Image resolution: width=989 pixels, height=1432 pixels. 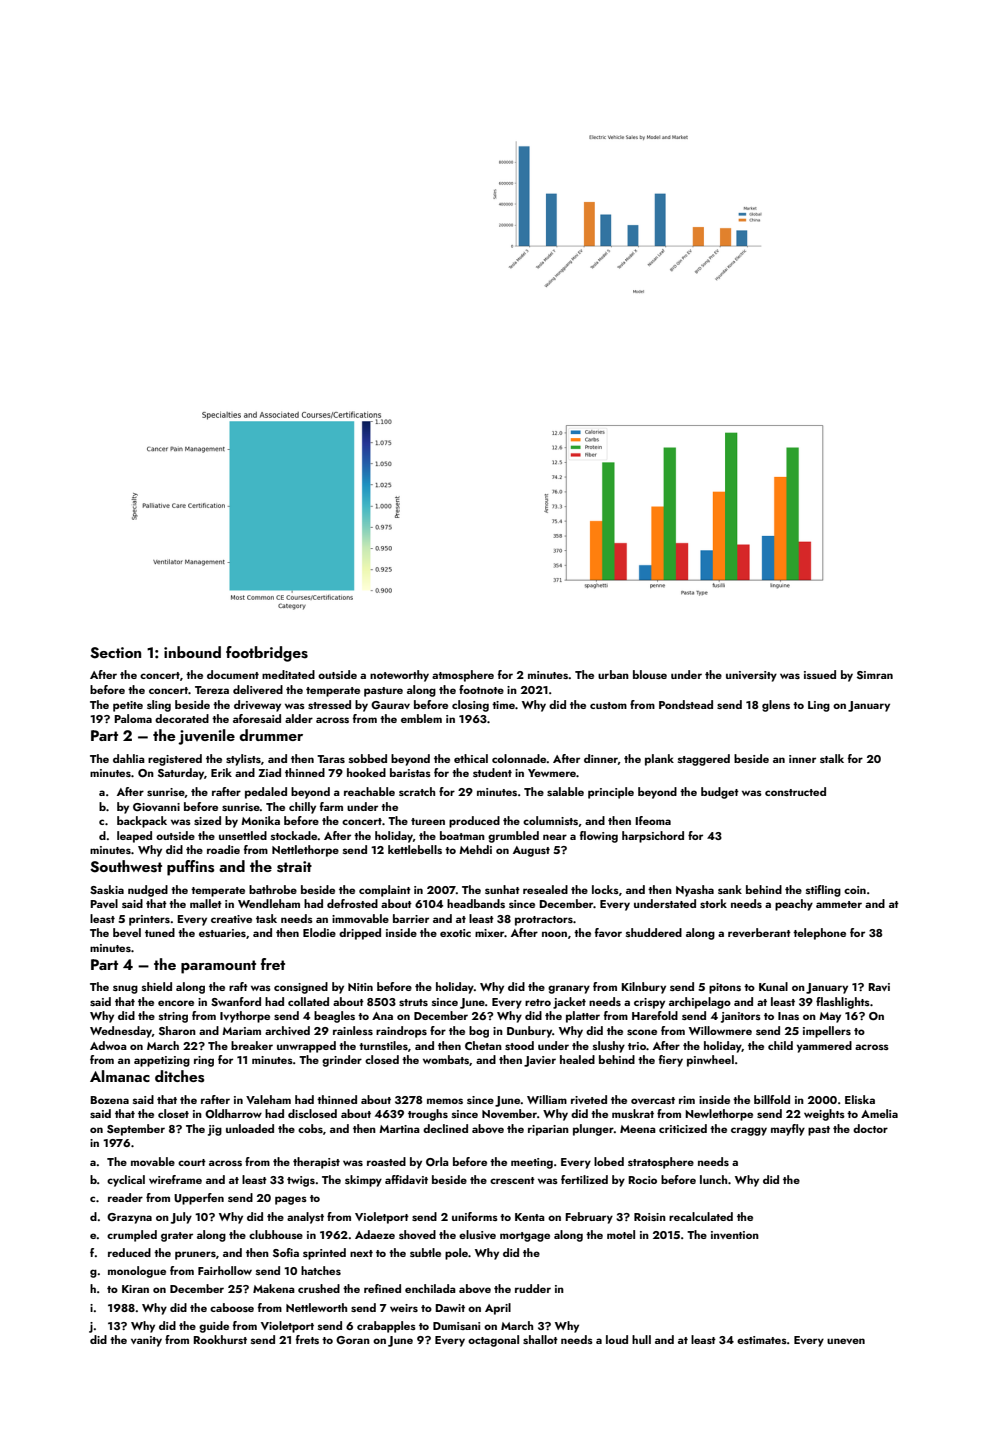 I want to click on enchilada, so click(x=430, y=1288).
